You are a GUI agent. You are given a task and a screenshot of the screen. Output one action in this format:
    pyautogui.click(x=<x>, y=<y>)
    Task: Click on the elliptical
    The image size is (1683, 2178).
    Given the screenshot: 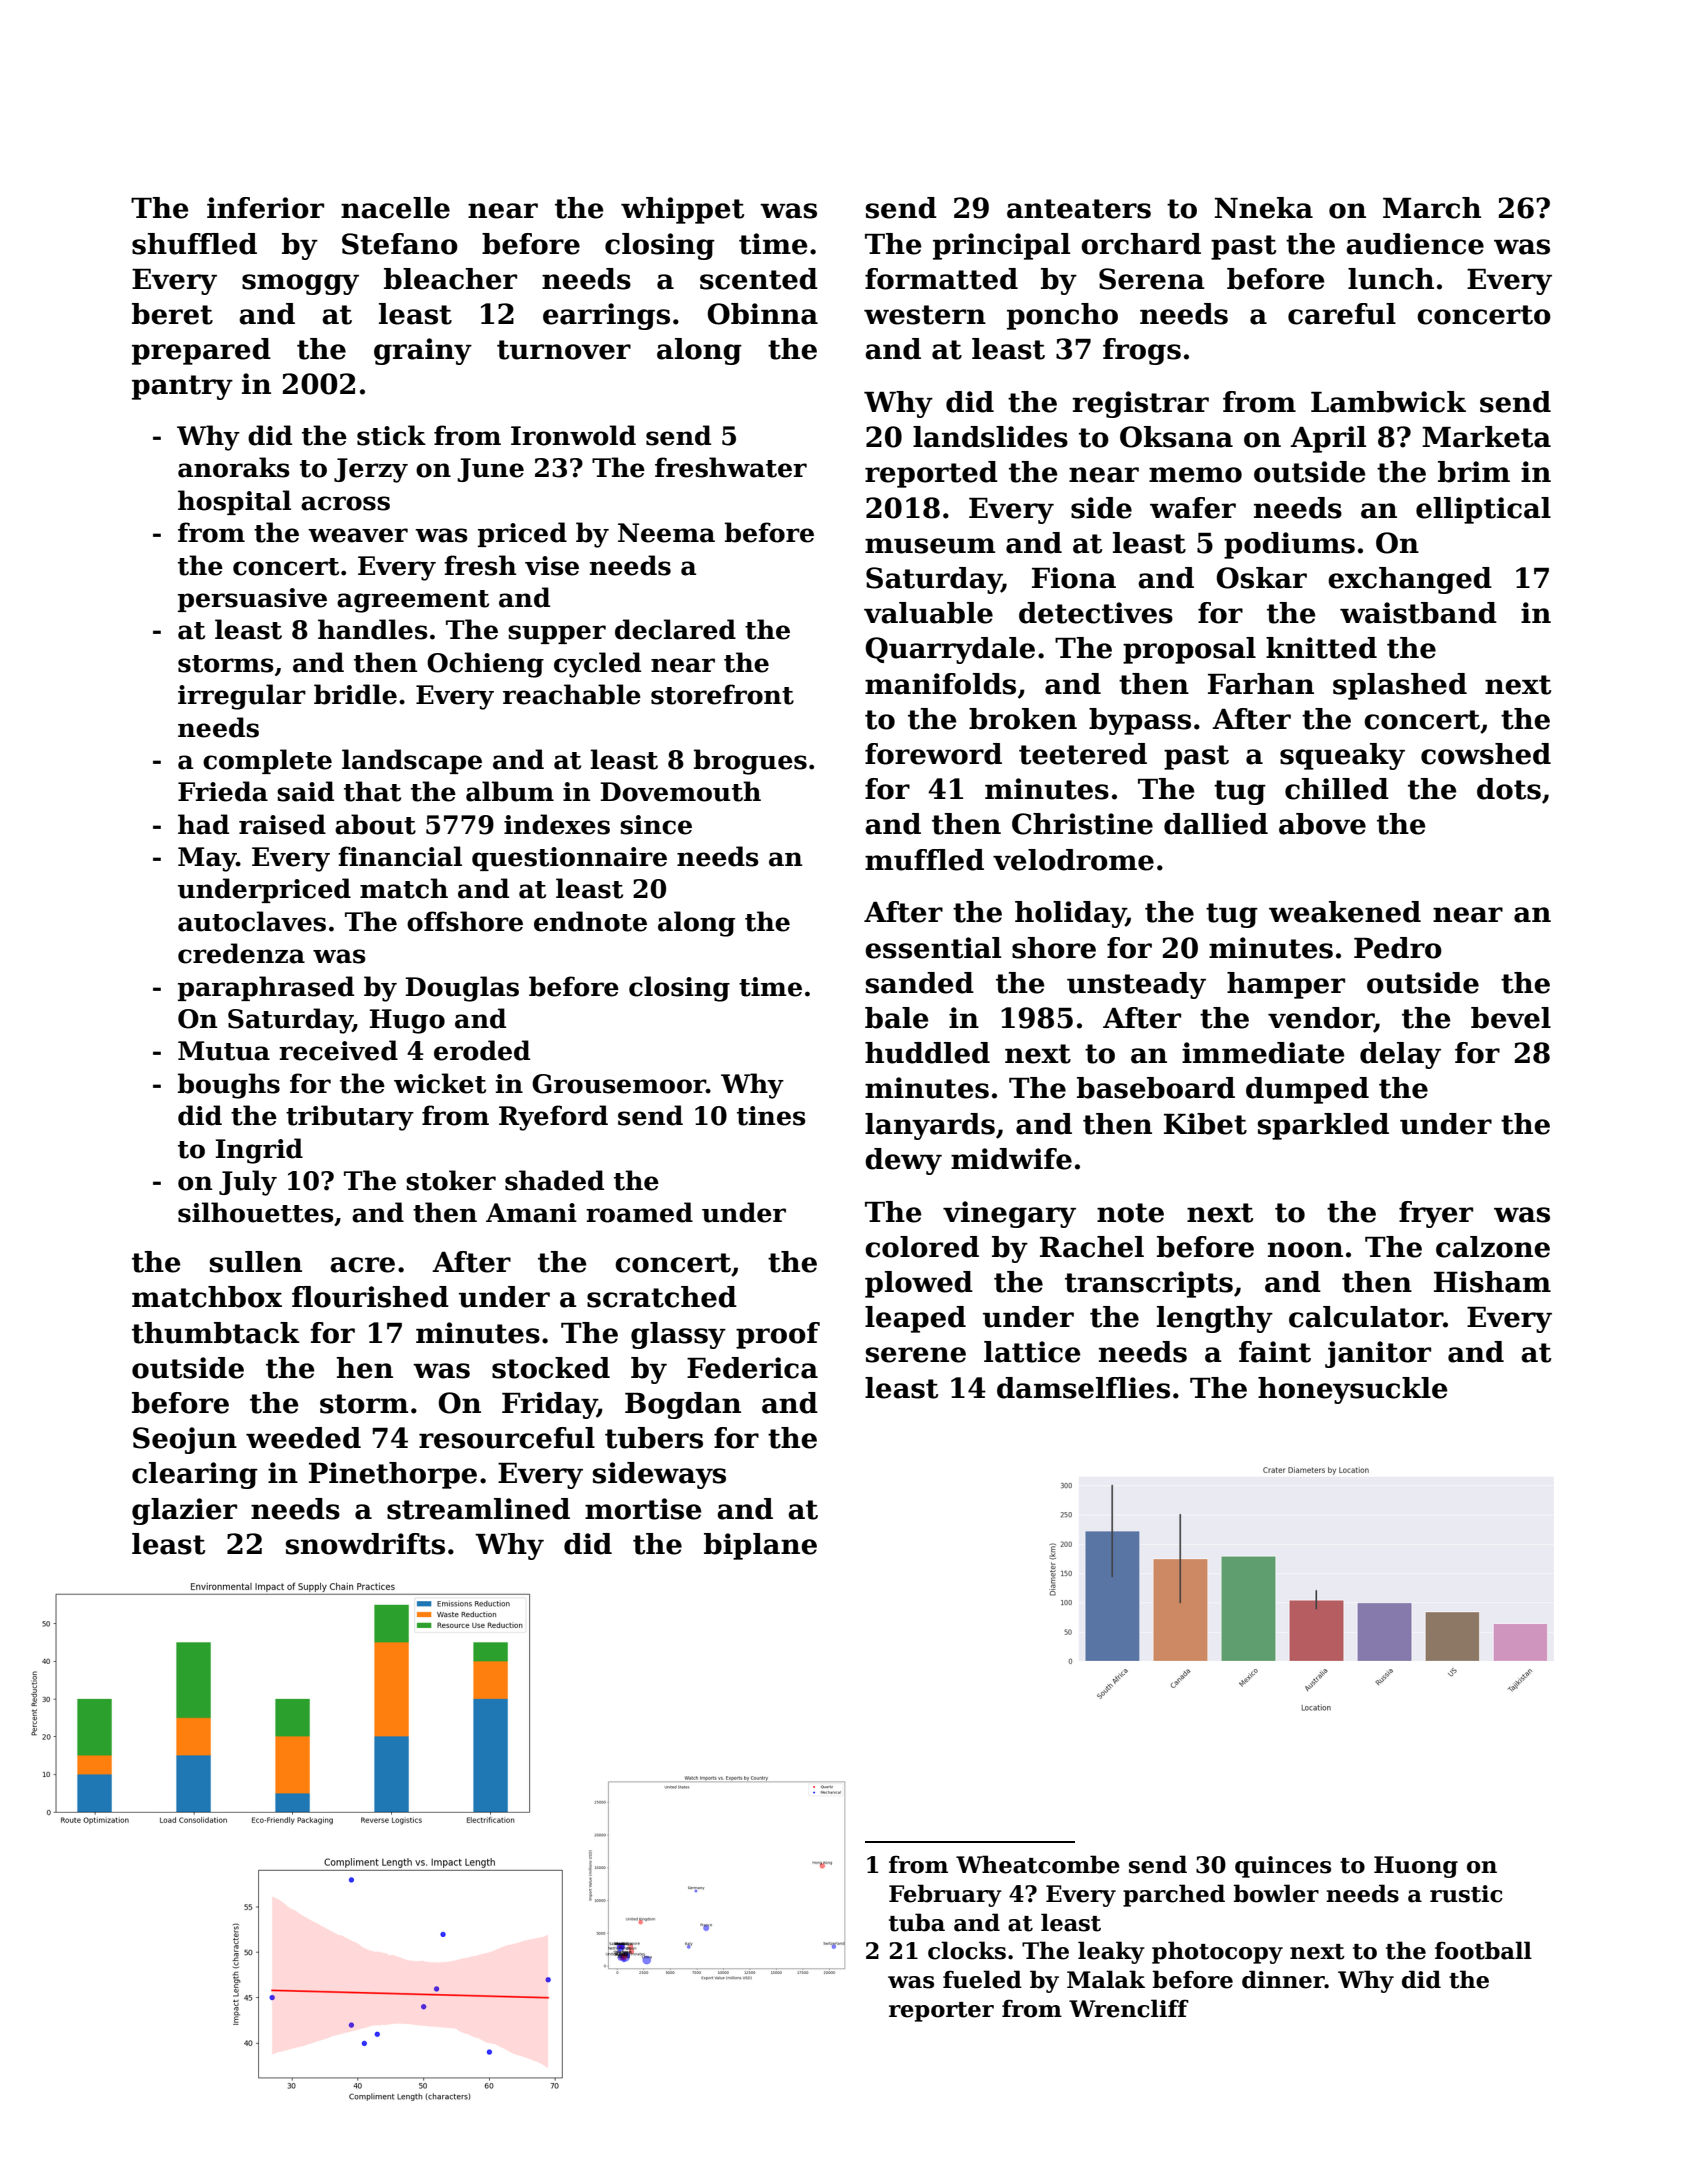 What is the action you would take?
    pyautogui.click(x=1483, y=510)
